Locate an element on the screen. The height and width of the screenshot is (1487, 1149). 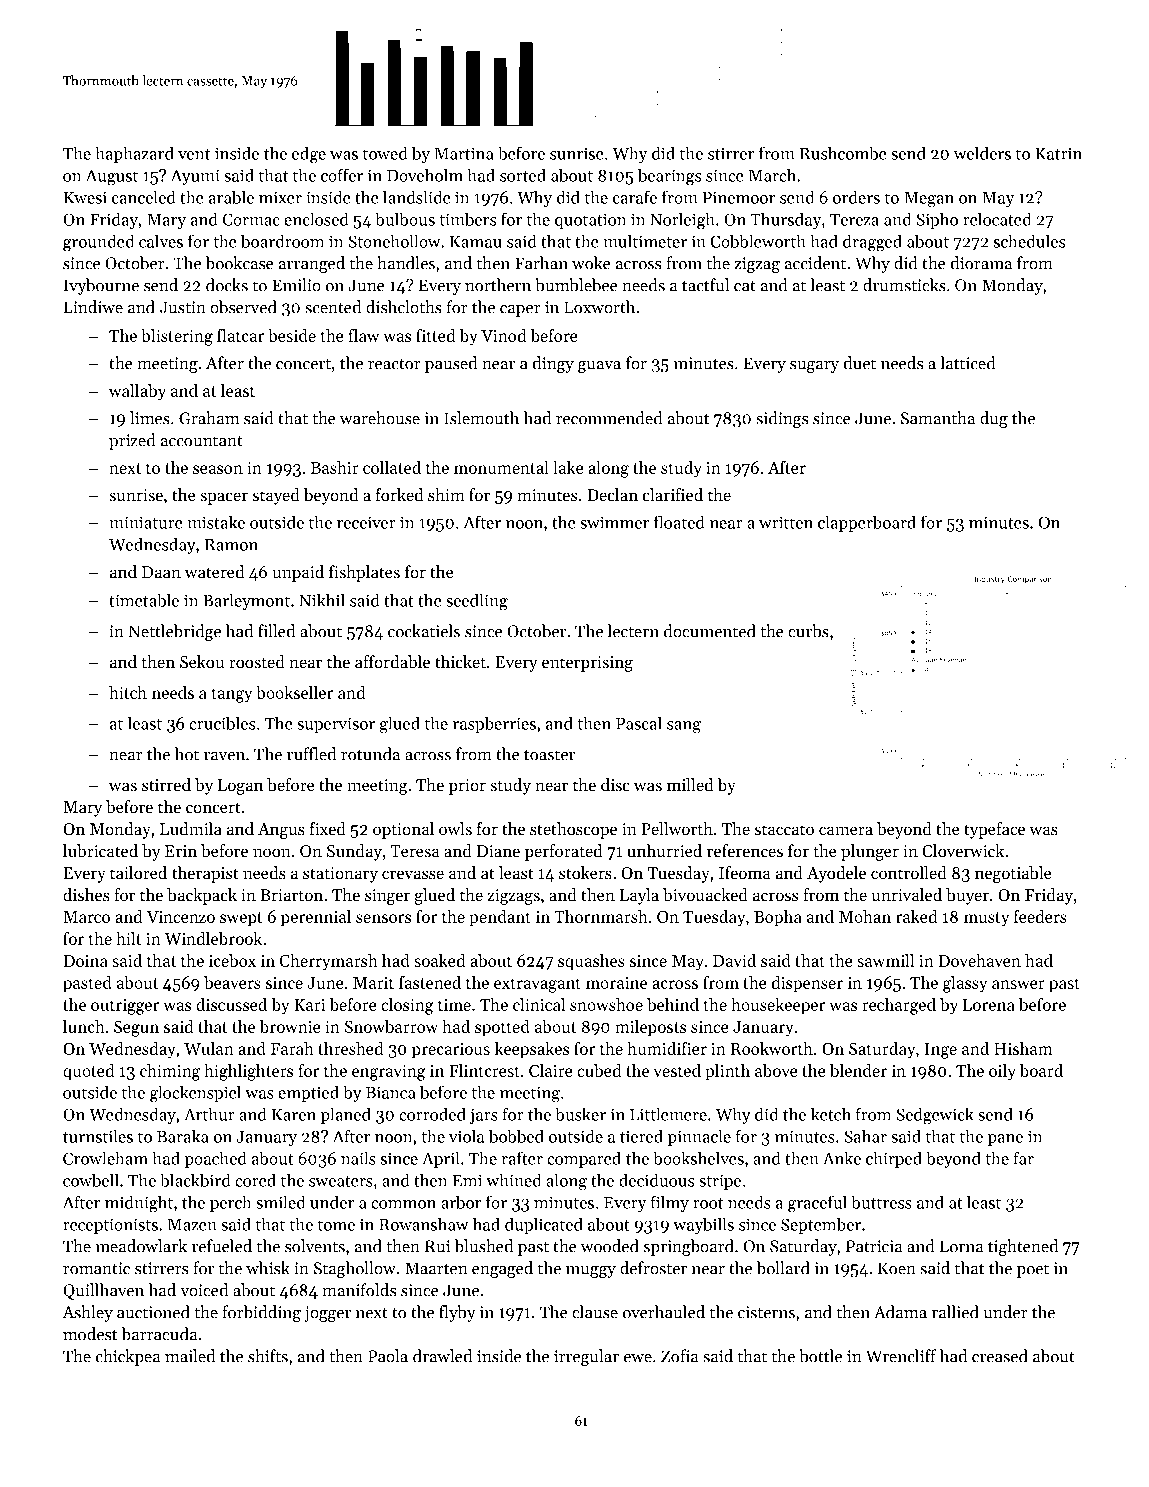
calves is located at coordinates (161, 241).
